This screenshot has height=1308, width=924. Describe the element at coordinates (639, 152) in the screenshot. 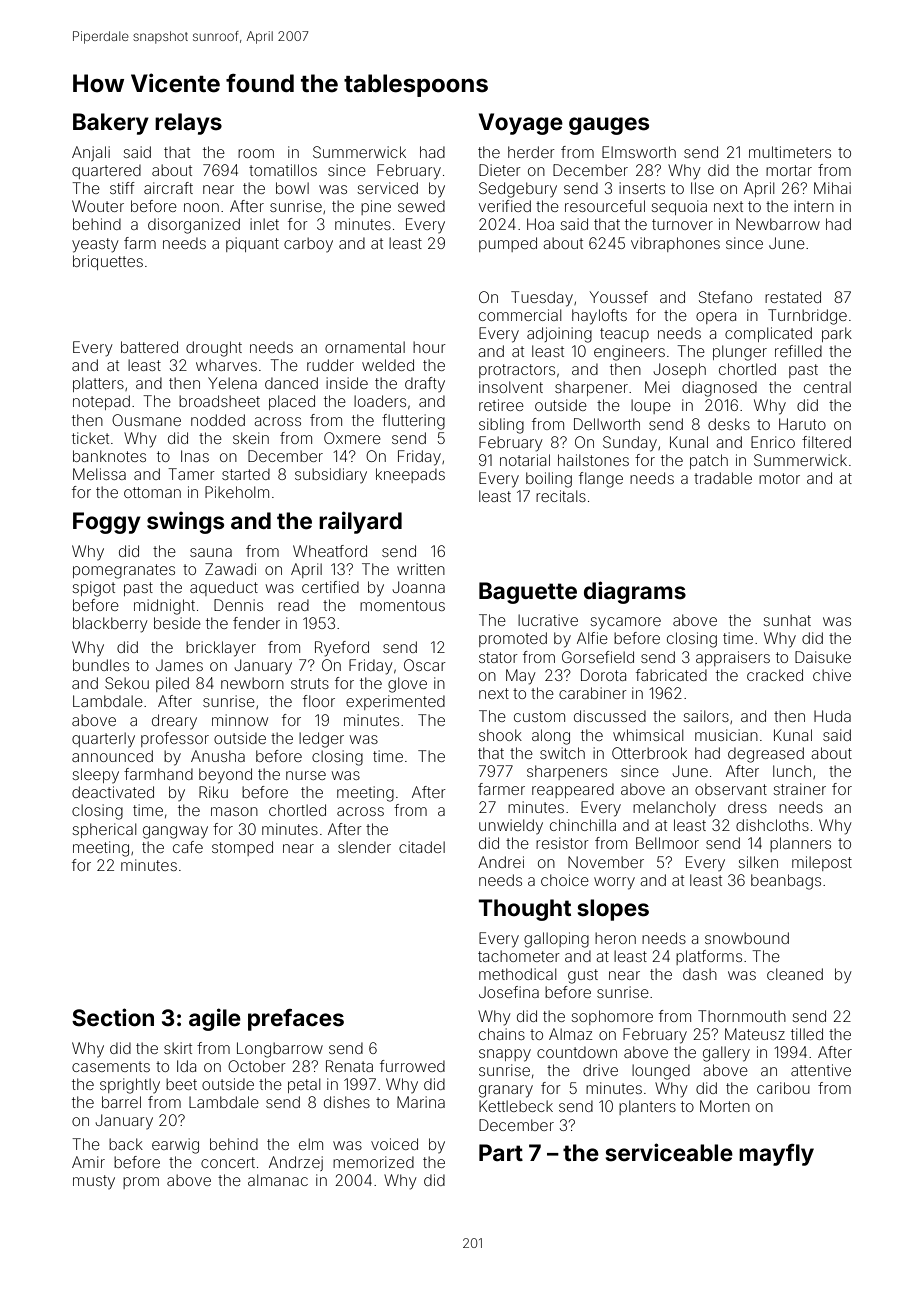

I see `Elmsworth` at that location.
